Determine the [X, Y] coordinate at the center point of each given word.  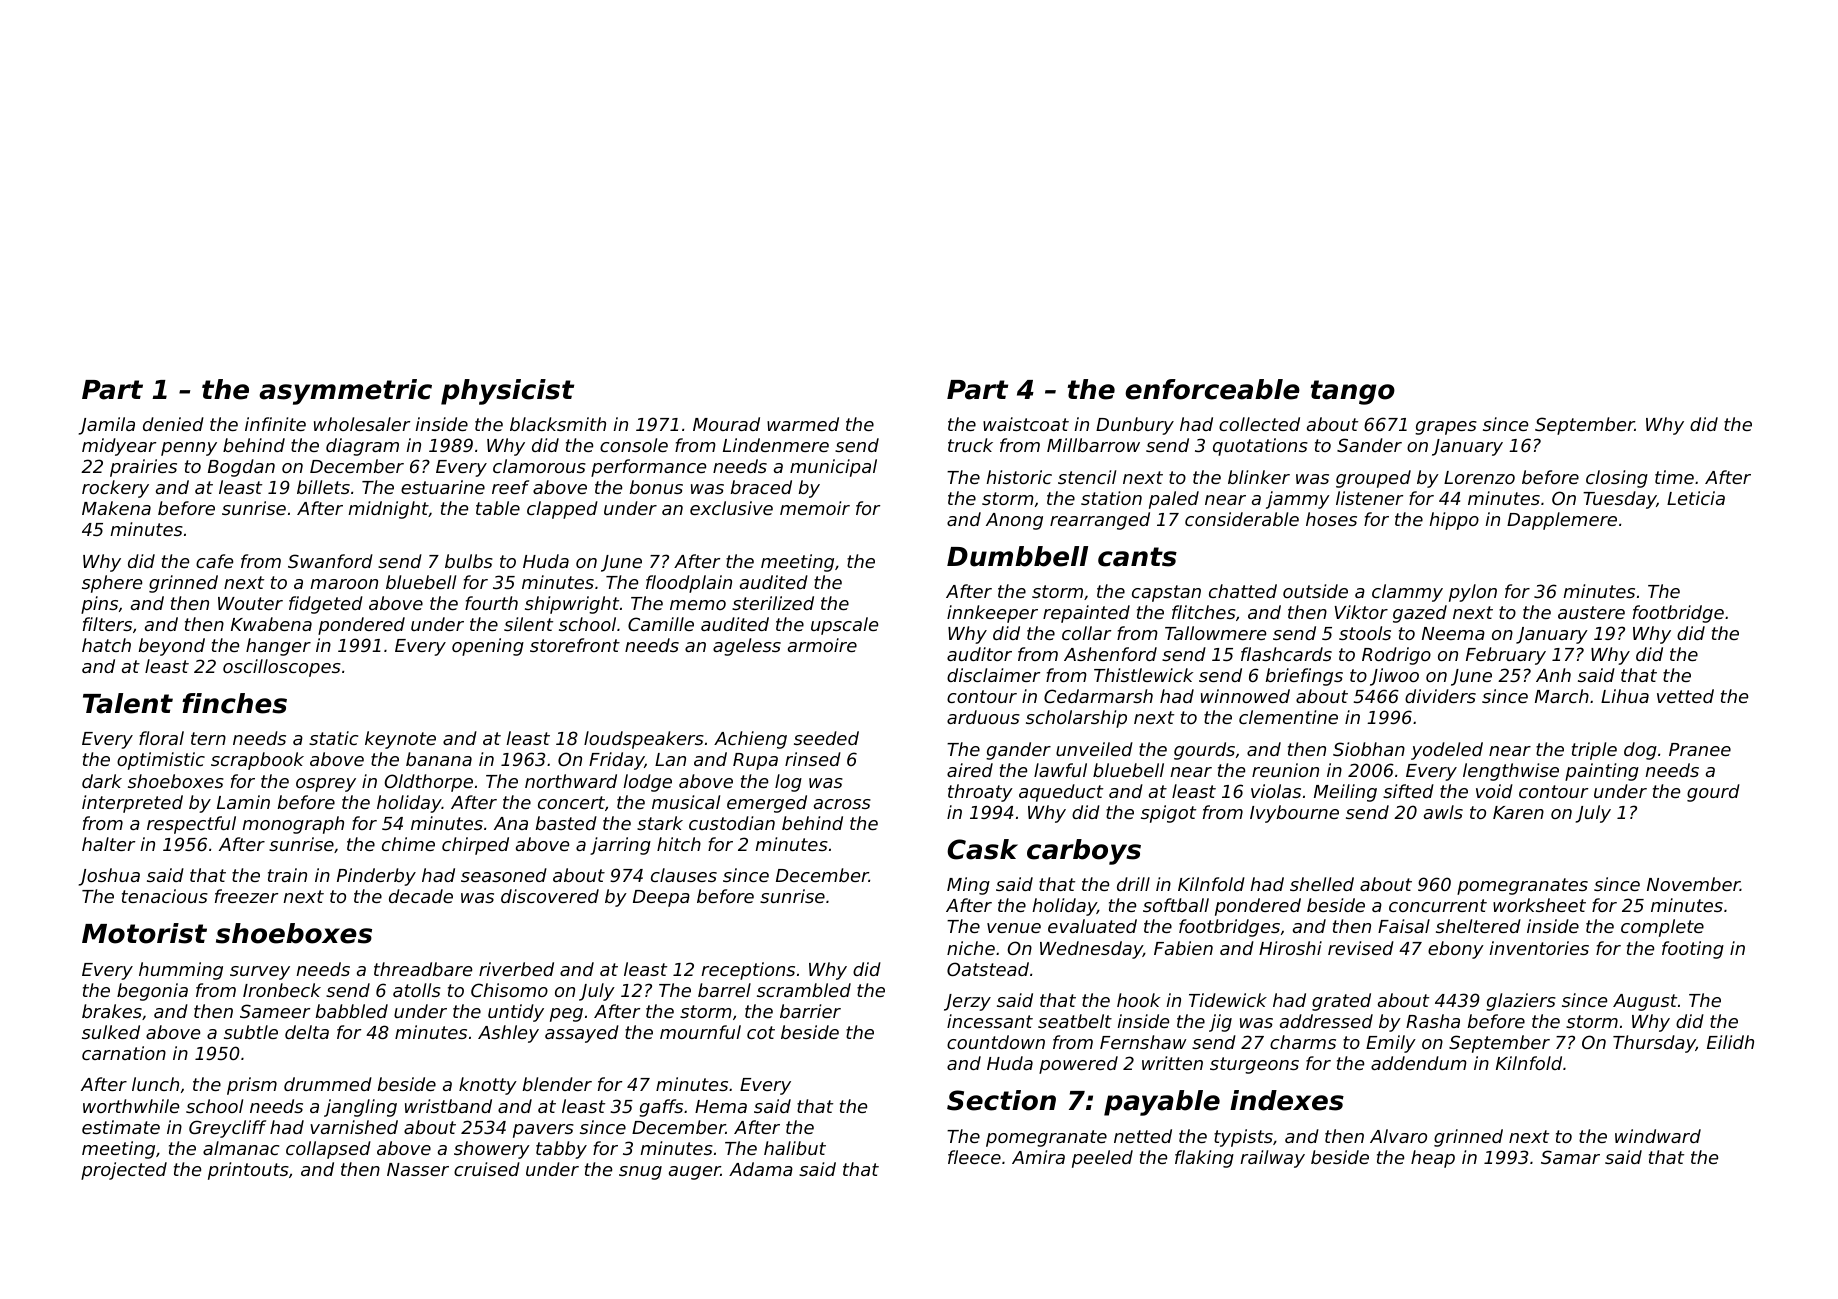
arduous [983, 717]
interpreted [132, 804]
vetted [1685, 696]
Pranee [1700, 749]
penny [189, 449]
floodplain [689, 584]
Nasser [418, 1169]
